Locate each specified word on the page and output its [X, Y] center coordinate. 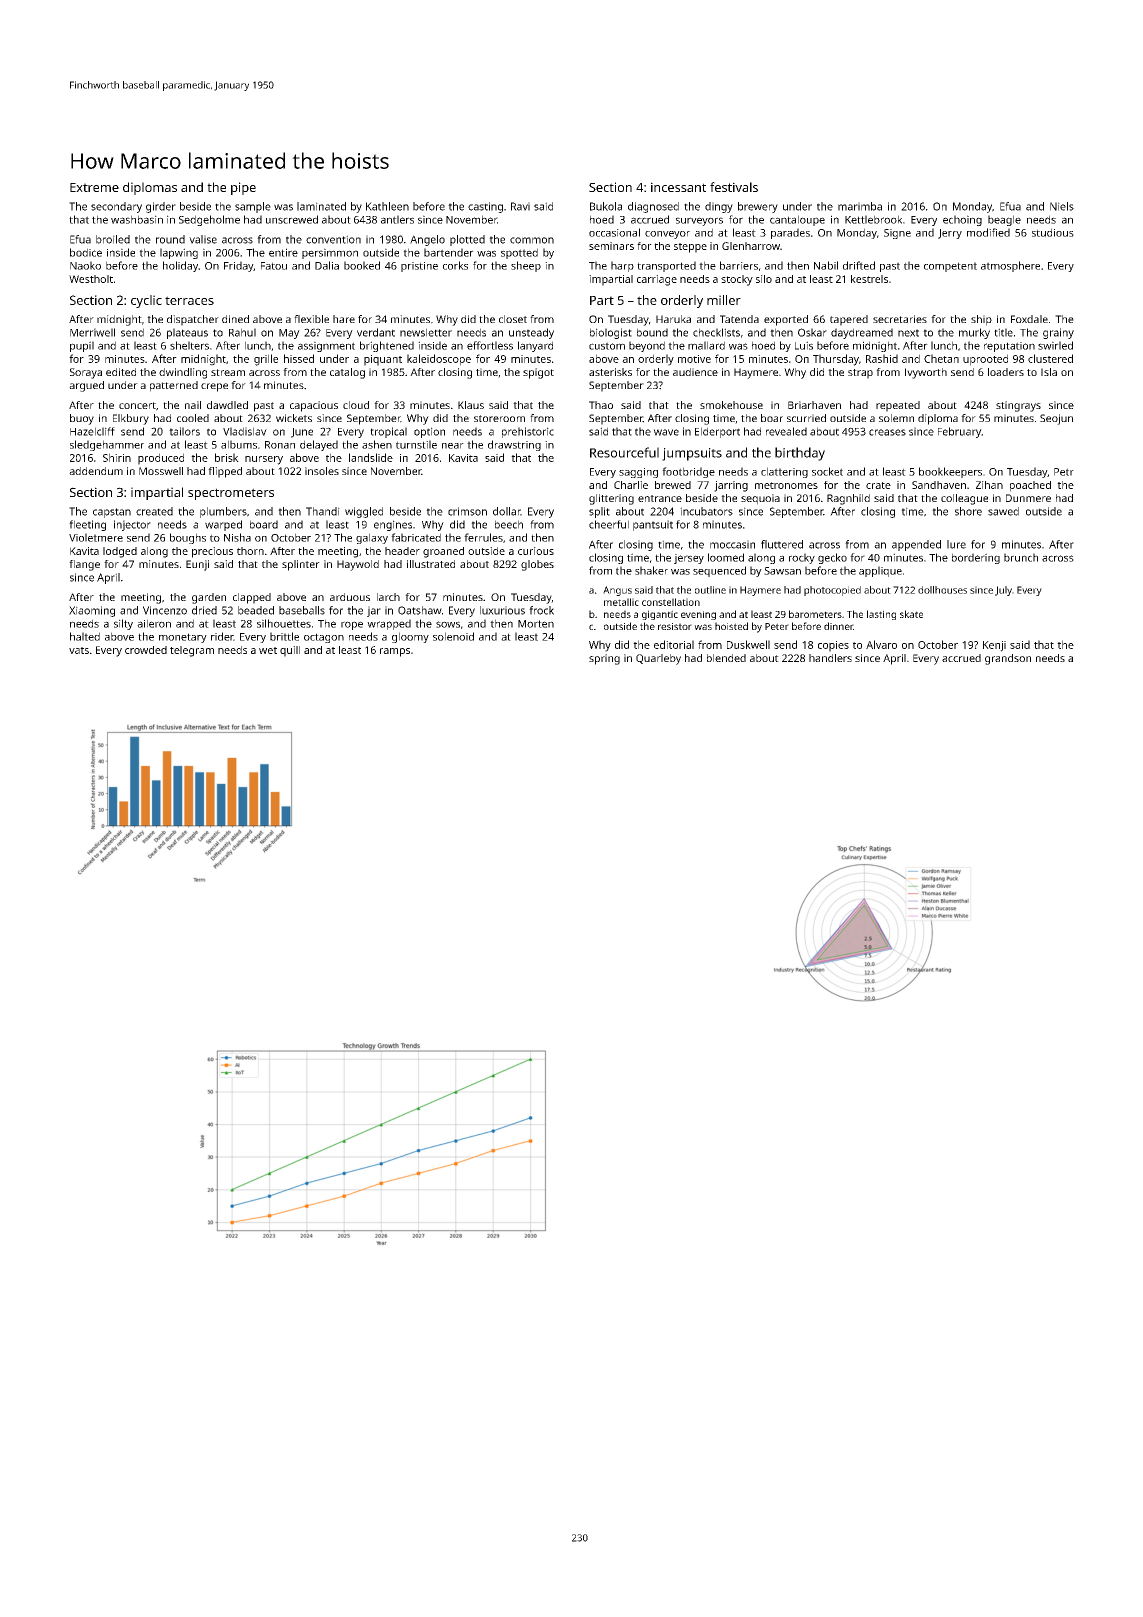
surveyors [699, 221]
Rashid [882, 358]
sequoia [760, 499]
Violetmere [96, 537]
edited [121, 372]
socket [827, 471]
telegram [192, 651]
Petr [1064, 472]
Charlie [631, 485]
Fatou [274, 266]
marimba [860, 206]
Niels [1062, 206]
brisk [227, 457]
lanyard [535, 346]
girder [161, 207]
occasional [614, 232]
